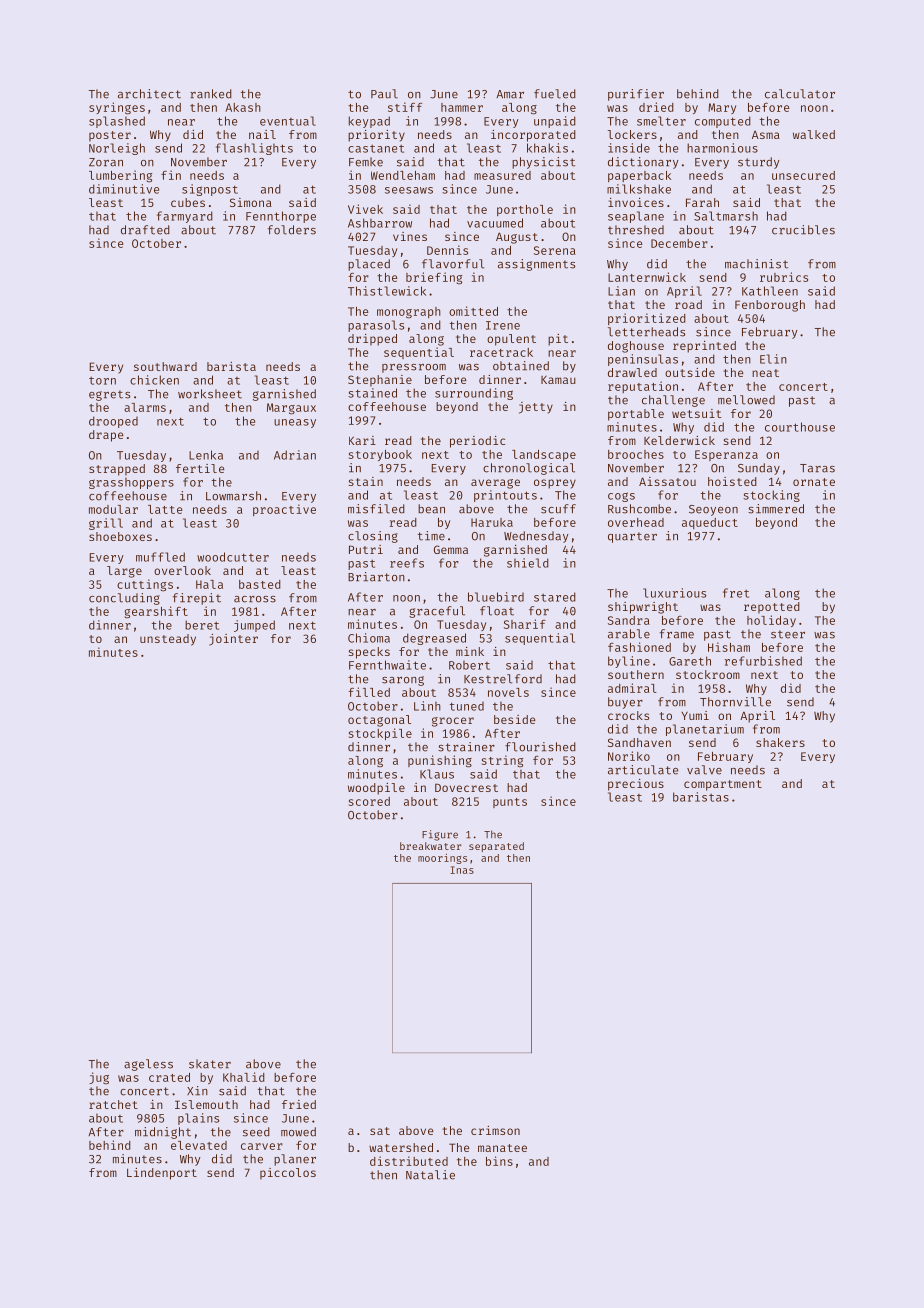 This screenshot has width=924, height=1308. Describe the element at coordinates (369, 801) in the screenshot. I see `scored` at that location.
